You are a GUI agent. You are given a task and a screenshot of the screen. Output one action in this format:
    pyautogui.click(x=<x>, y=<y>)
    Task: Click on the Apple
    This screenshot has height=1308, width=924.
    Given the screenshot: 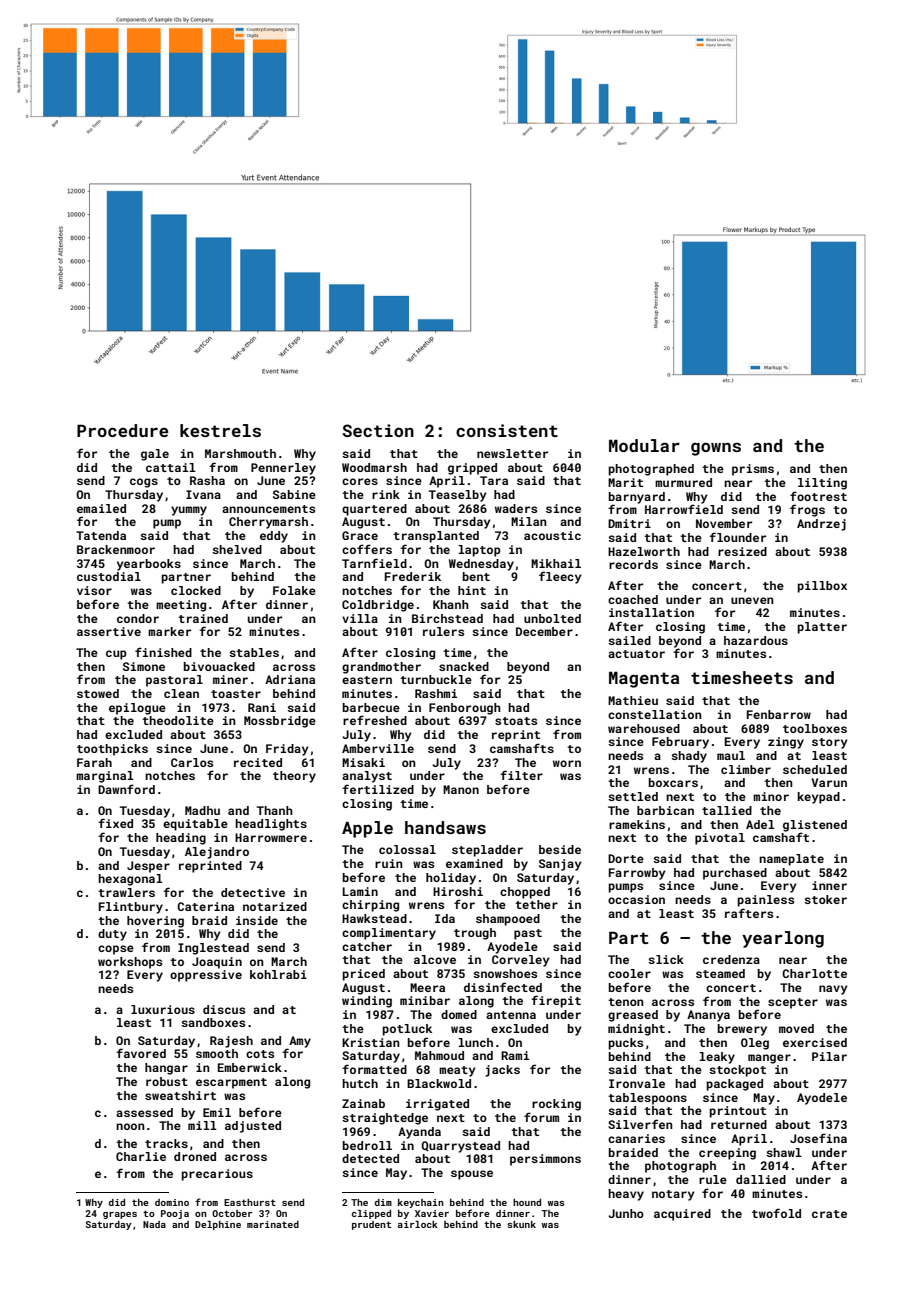 What is the action you would take?
    pyautogui.click(x=367, y=829)
